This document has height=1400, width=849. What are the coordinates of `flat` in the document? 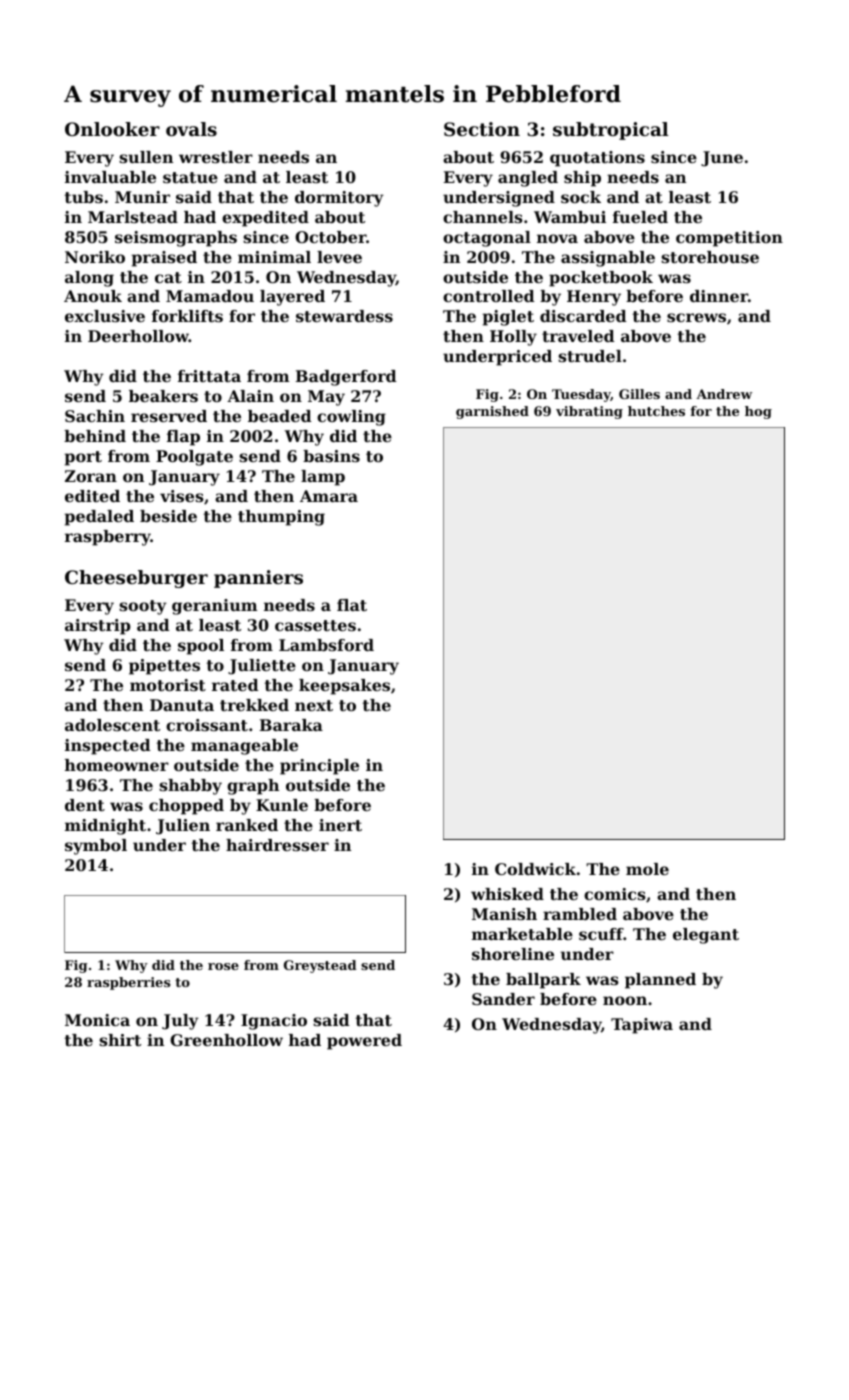 It's located at (352, 605).
